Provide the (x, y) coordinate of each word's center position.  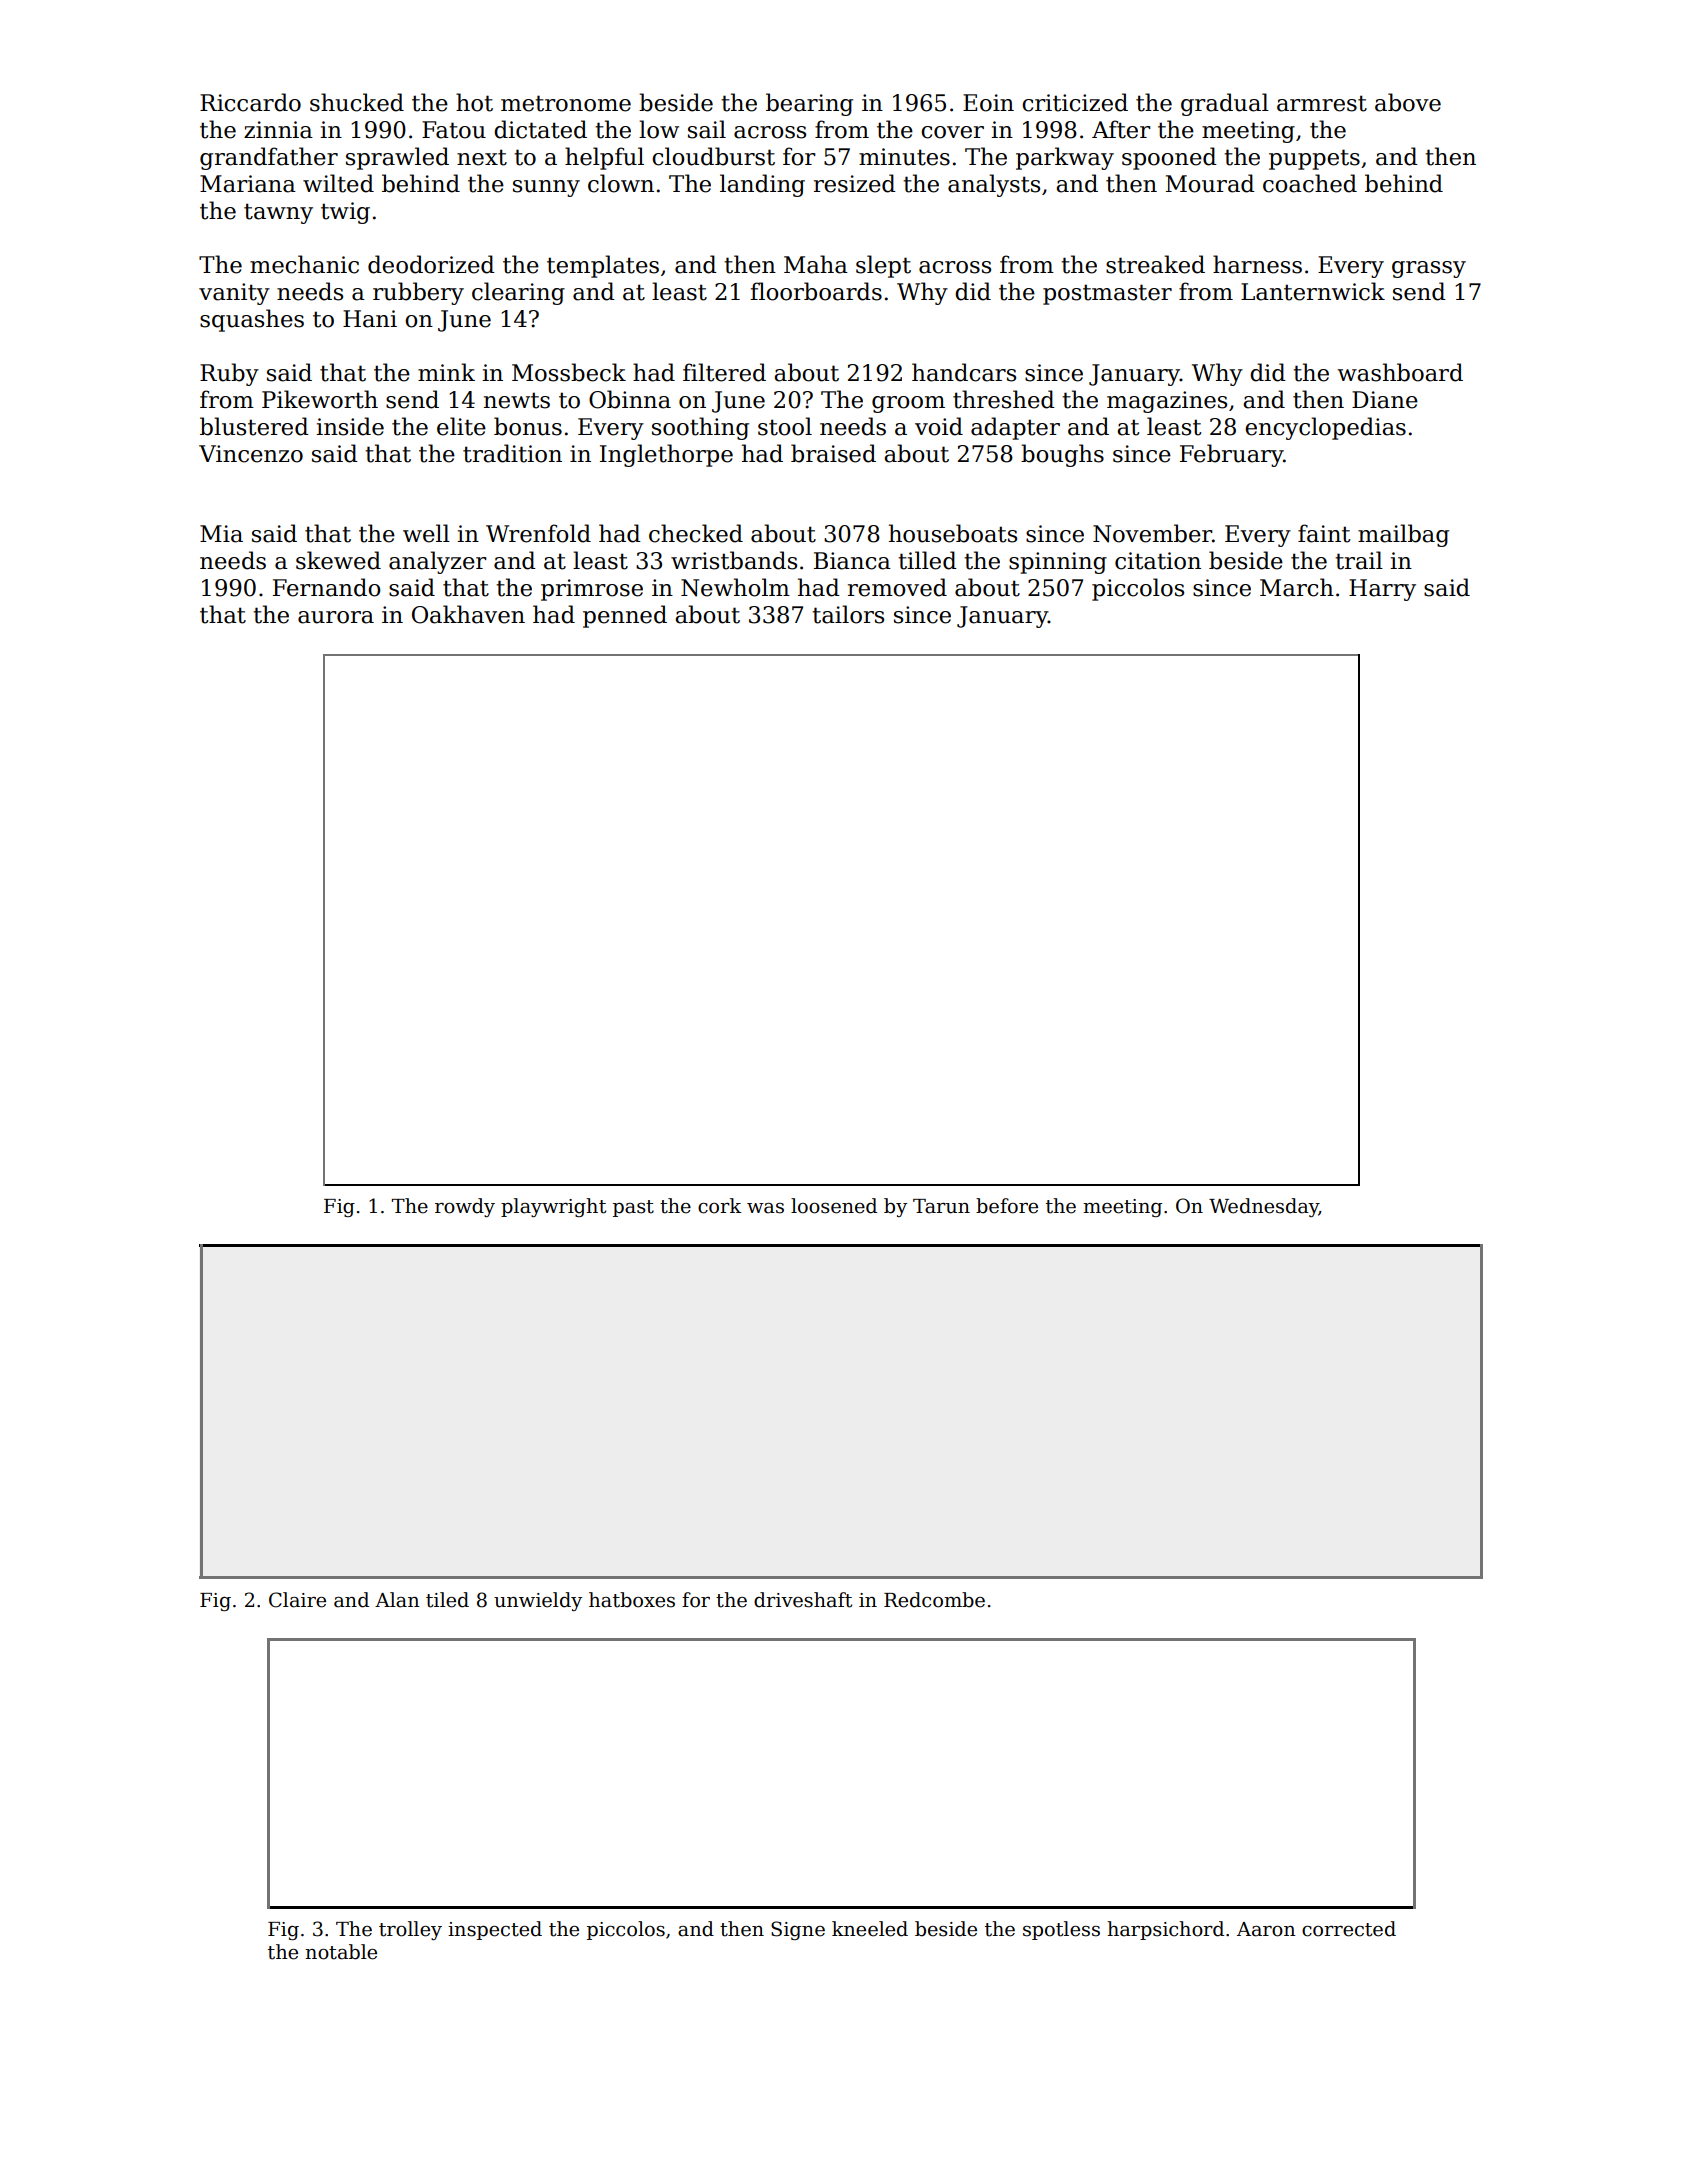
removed (897, 587)
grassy (1429, 269)
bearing (809, 104)
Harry (1382, 590)
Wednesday (1264, 1207)
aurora (336, 617)
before (1007, 1206)
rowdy (465, 1207)
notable (341, 1952)
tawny (278, 213)
